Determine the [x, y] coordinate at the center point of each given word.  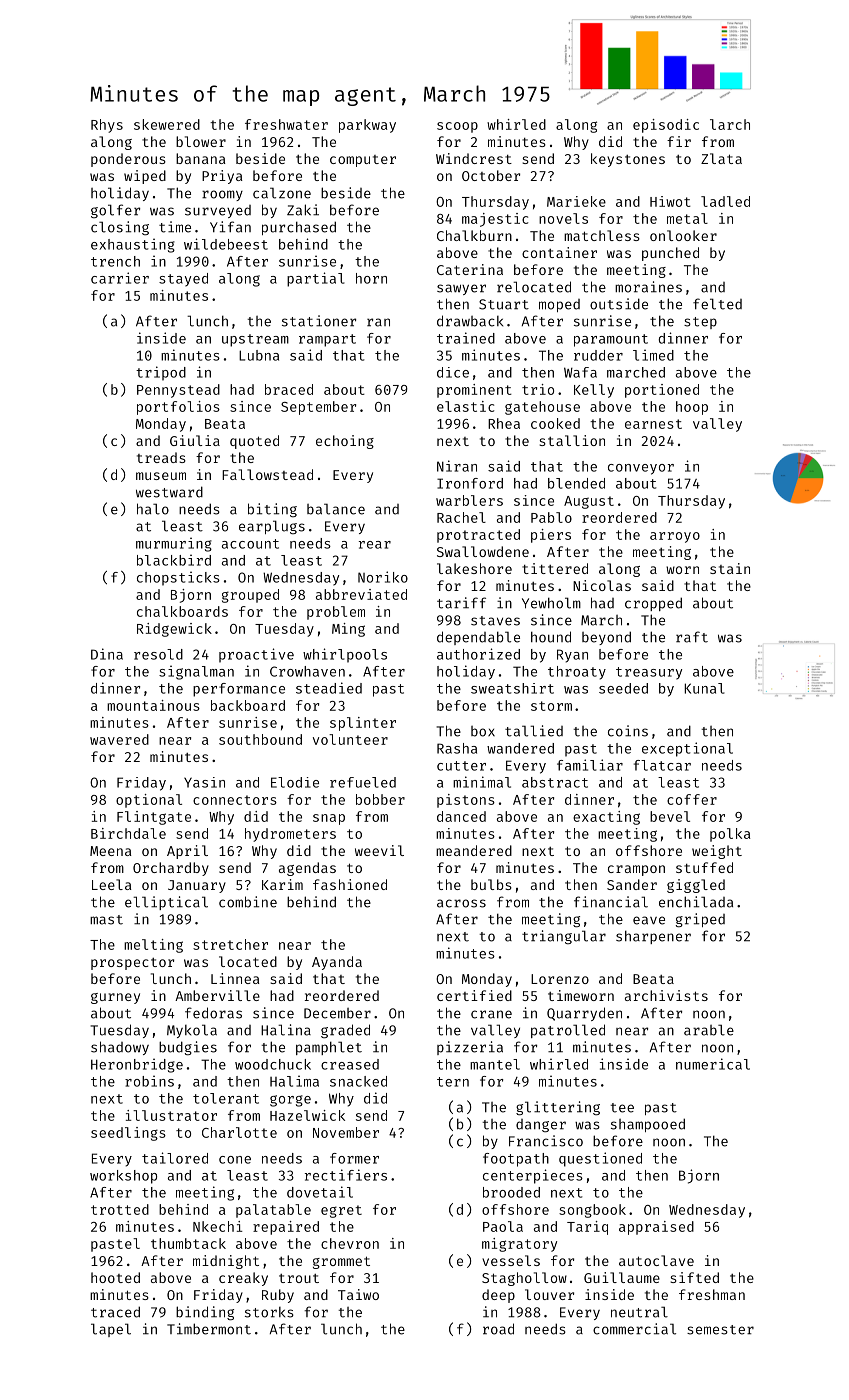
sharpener [653, 937]
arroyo [675, 537]
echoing [345, 442]
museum [161, 476]
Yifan [230, 227]
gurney [115, 998]
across [461, 903]
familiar [590, 765]
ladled [725, 201]
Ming [348, 630]
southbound [260, 739]
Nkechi [217, 1226]
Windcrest [474, 158]
